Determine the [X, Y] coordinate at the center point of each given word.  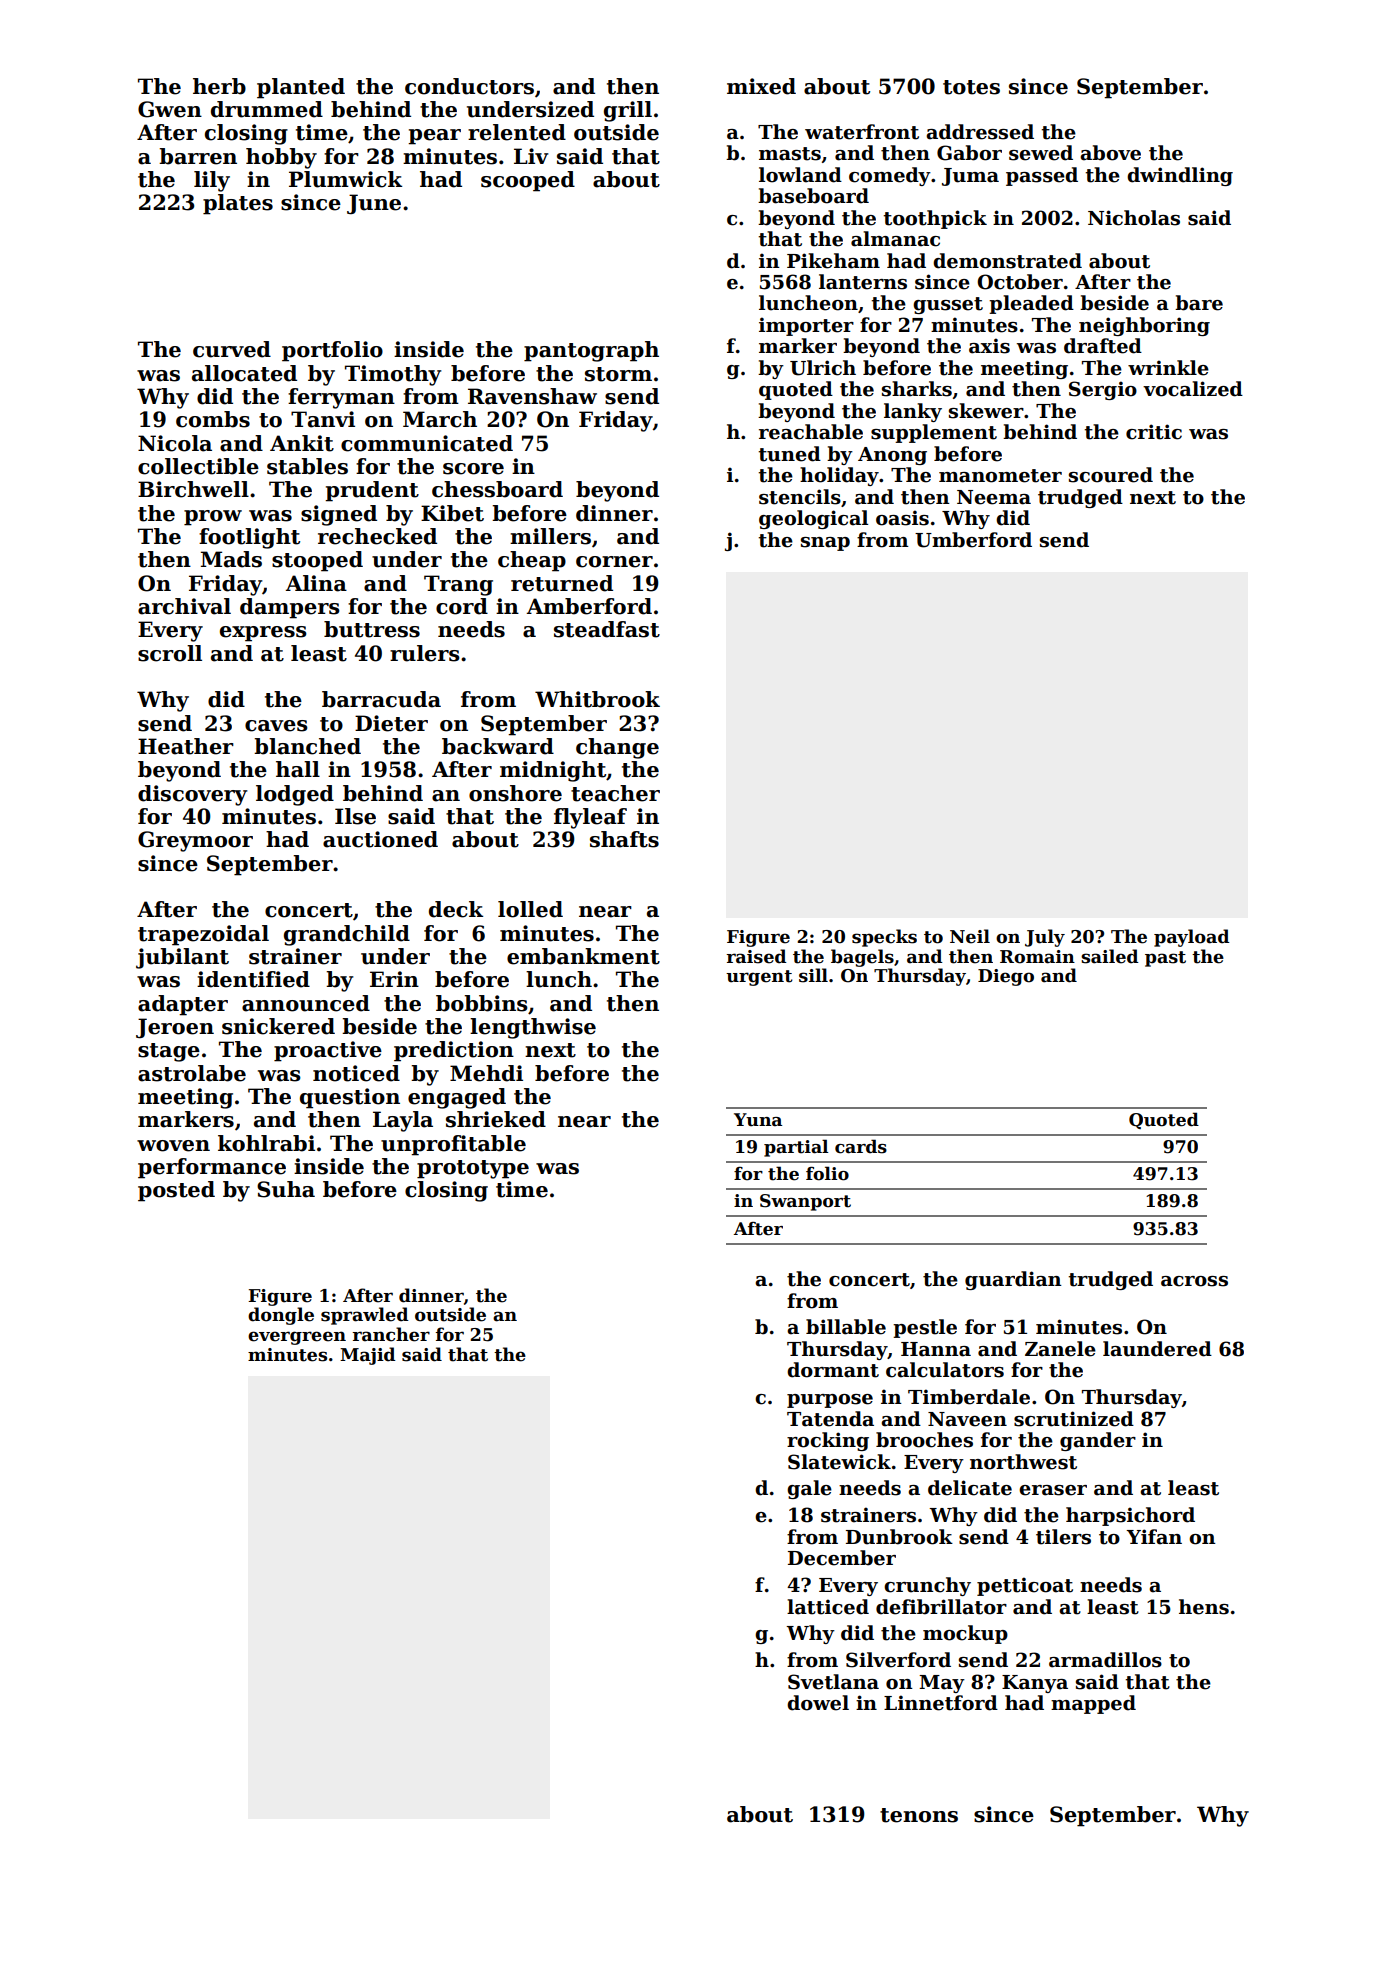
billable [846, 1327]
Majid [368, 1356]
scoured [1111, 475]
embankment [583, 956]
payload [1192, 938]
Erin [394, 979]
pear [434, 137]
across [1194, 1281]
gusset [948, 305]
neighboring [1144, 326]
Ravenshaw [532, 396]
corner [614, 562]
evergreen [297, 1338]
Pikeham [833, 261]
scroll [170, 653]
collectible [198, 466]
